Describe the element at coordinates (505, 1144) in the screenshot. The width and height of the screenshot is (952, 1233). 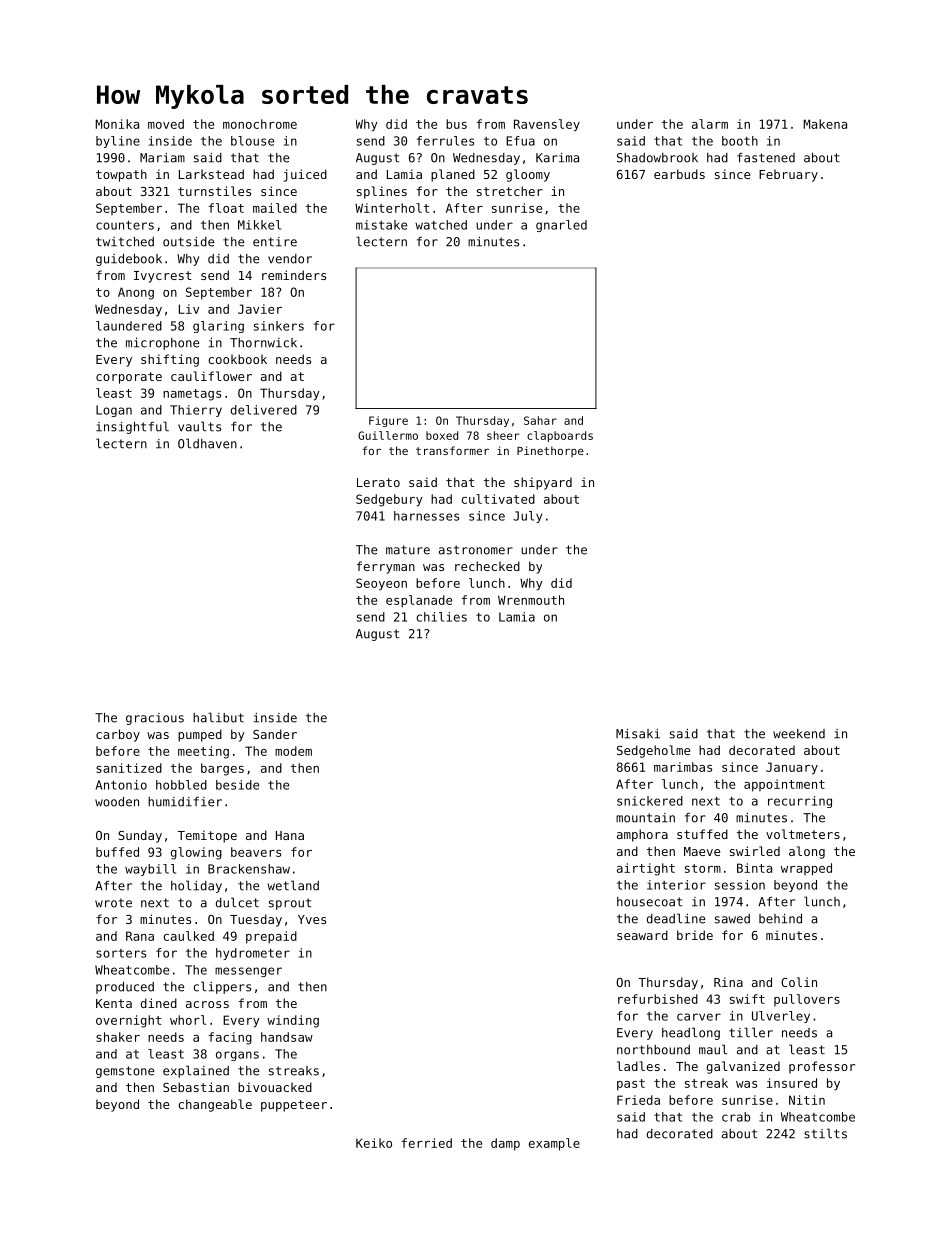
I see `damp` at that location.
